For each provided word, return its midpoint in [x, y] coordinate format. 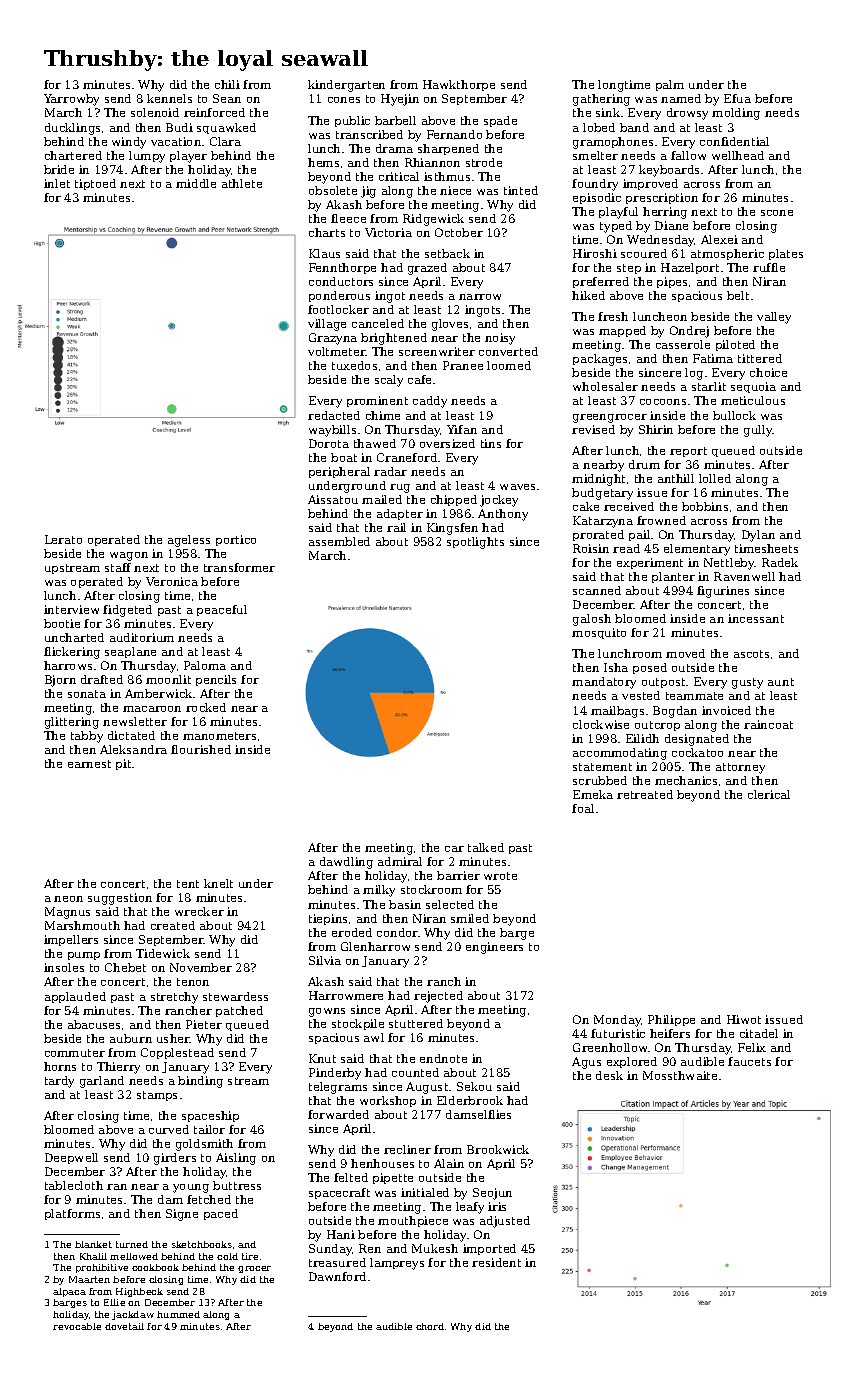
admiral [400, 861]
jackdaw [133, 1315]
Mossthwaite [680, 1075]
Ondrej [689, 332]
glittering [72, 723]
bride [59, 169]
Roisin [591, 548]
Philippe [671, 1020]
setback [447, 253]
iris [497, 1206]
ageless [189, 541]
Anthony [503, 515]
